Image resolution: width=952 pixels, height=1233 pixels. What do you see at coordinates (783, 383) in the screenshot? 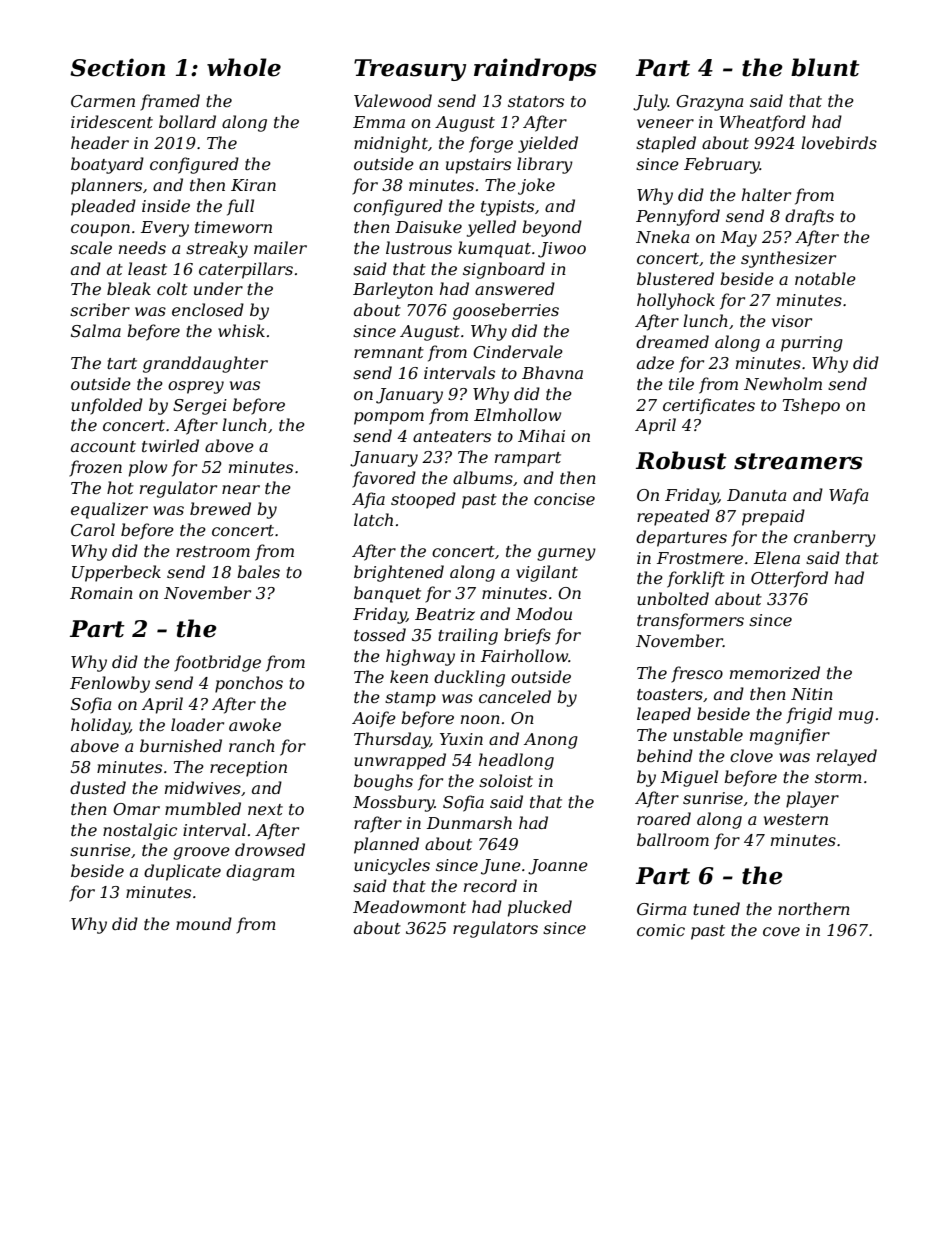
I see `Newholm` at bounding box center [783, 383].
